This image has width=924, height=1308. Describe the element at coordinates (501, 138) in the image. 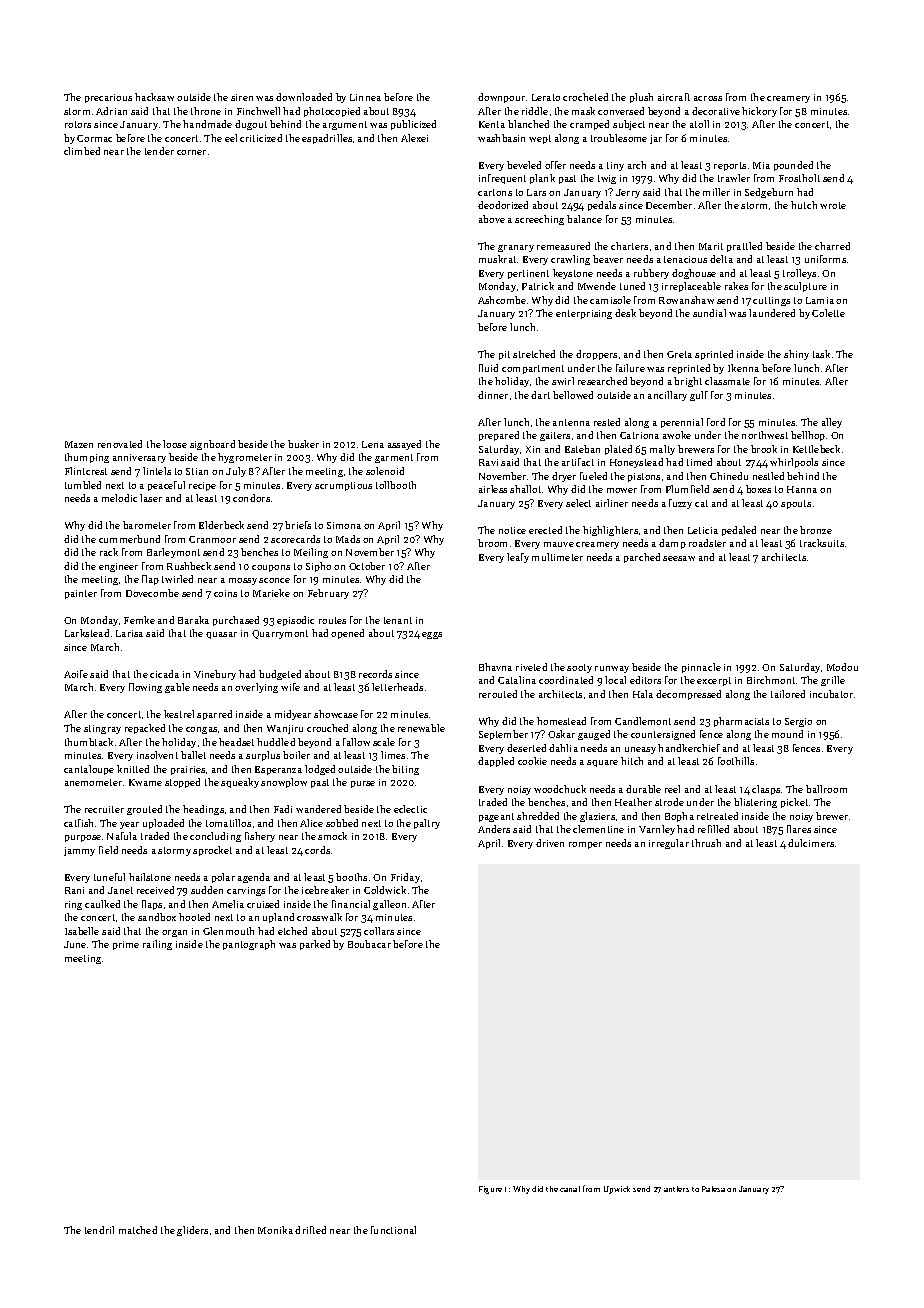

I see `washbasin` at that location.
